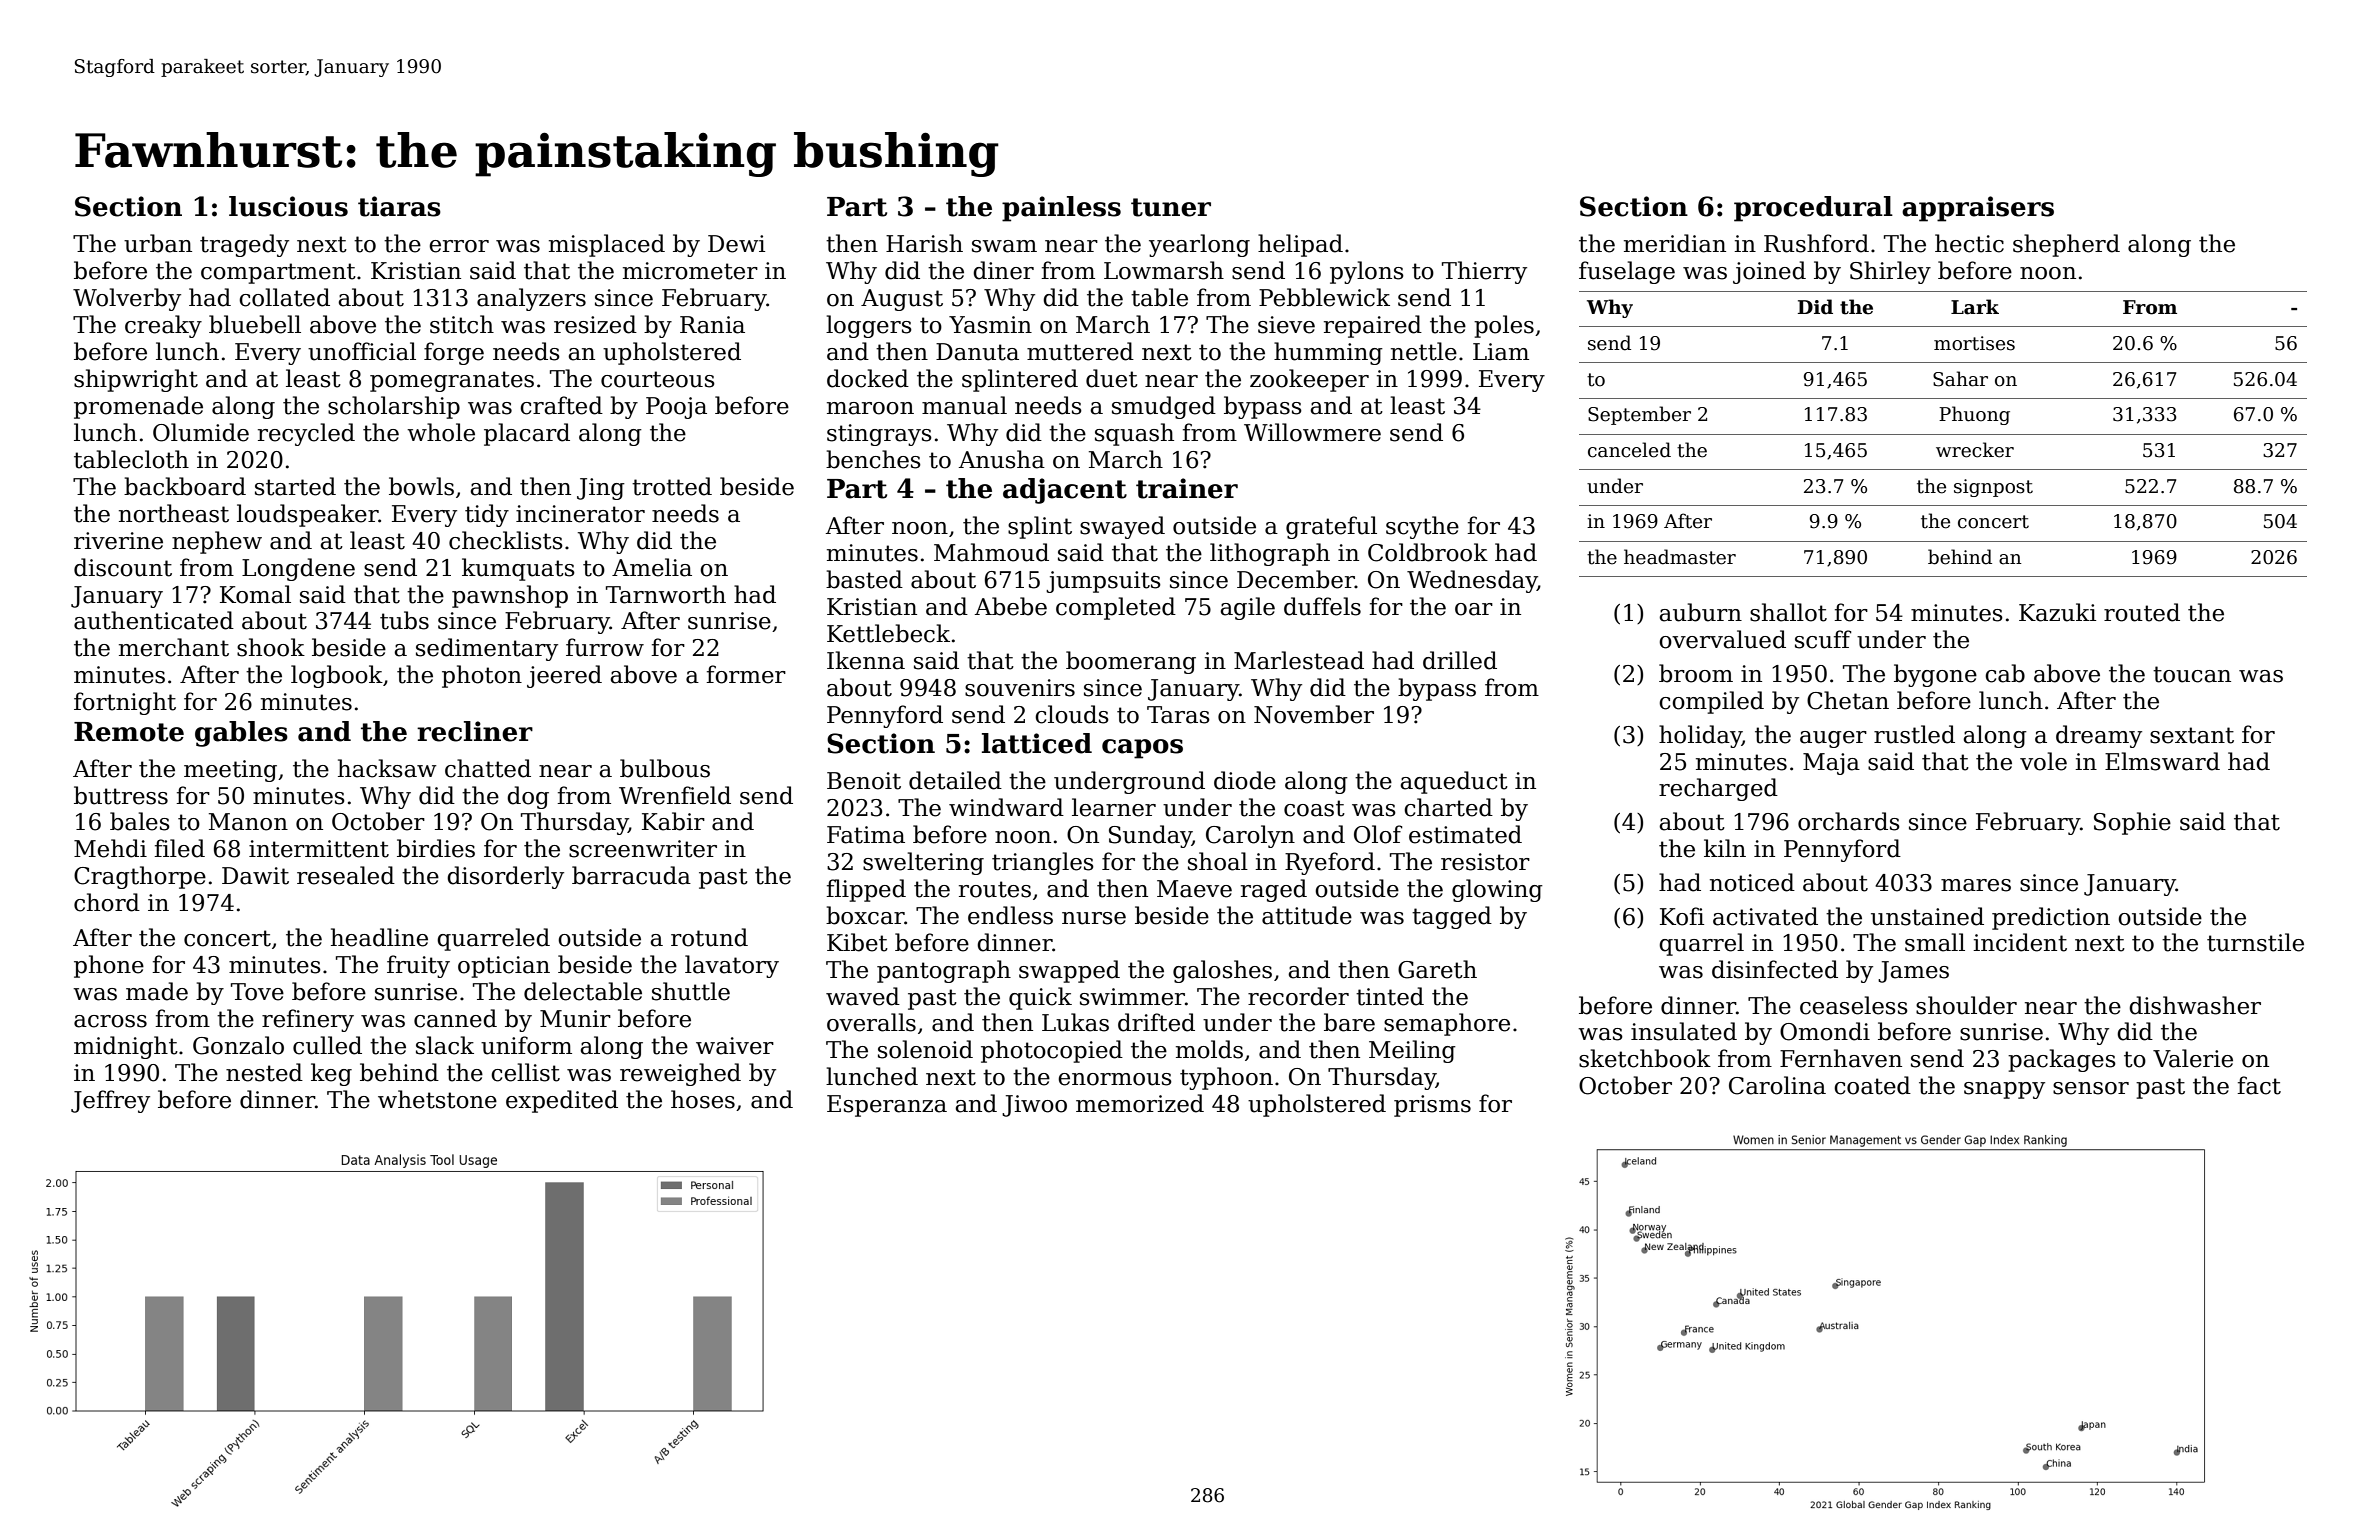  I want to click on whole, so click(441, 432).
